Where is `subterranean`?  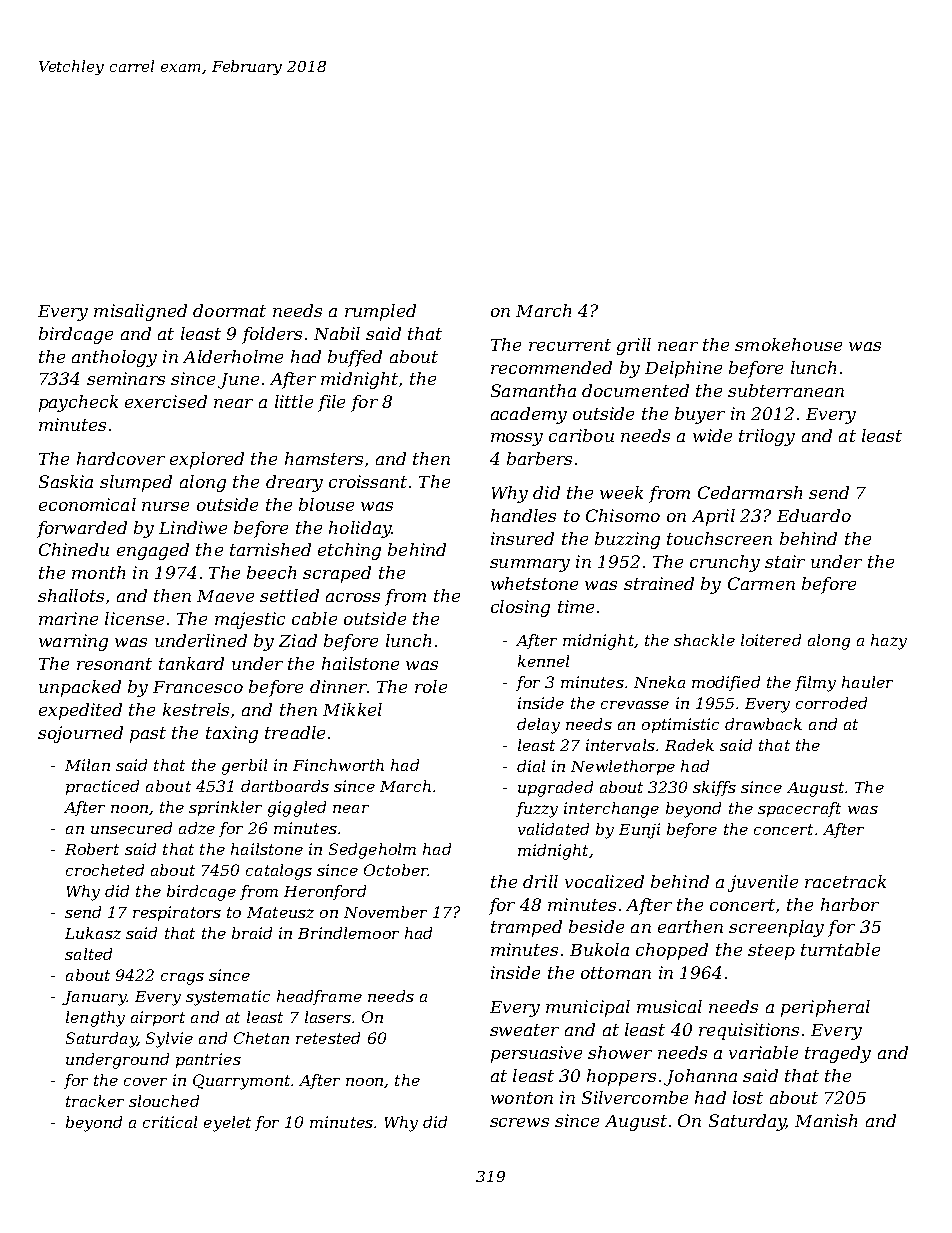 subterranean is located at coordinates (786, 390).
